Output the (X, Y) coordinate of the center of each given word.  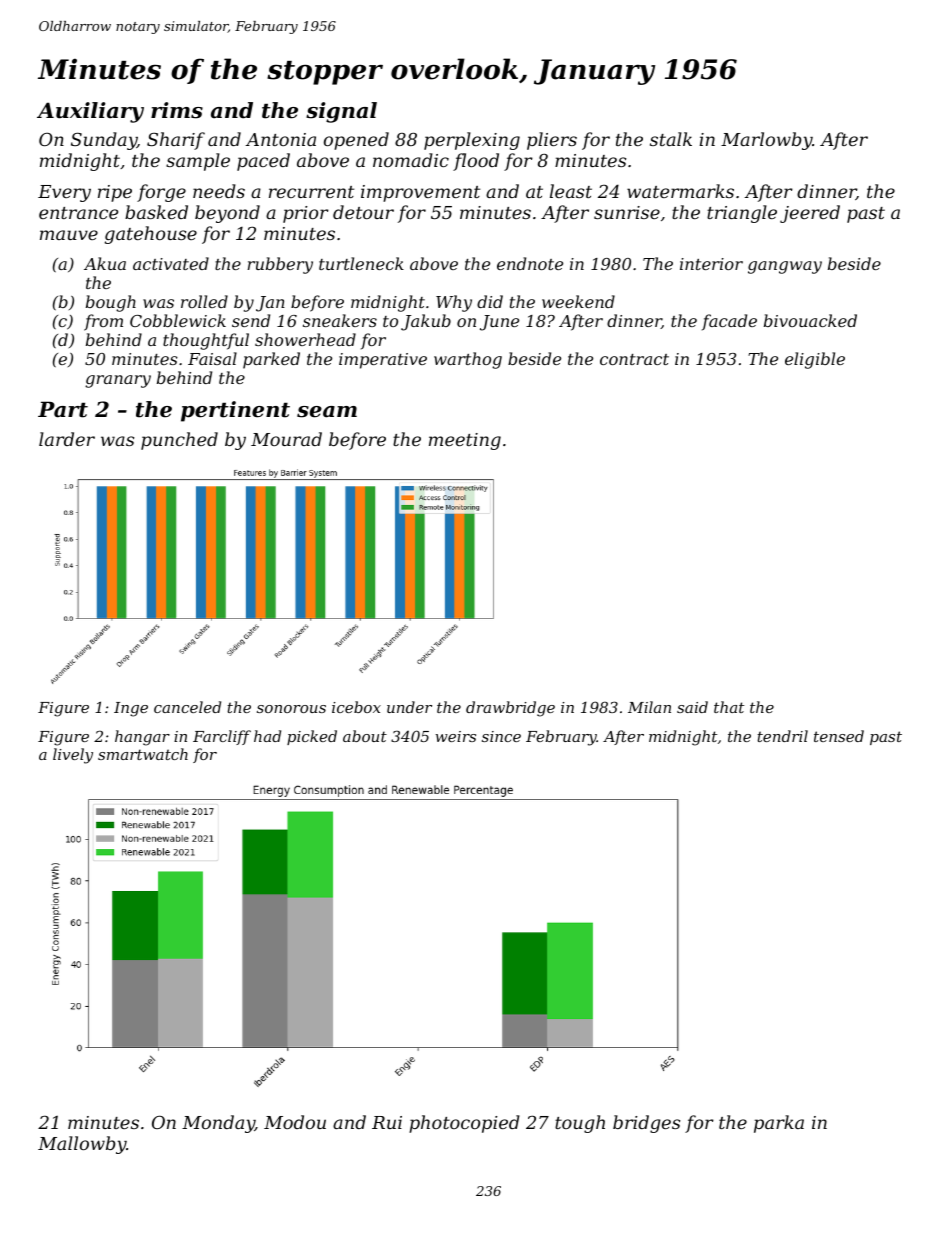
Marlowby (766, 141)
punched (179, 441)
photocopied (464, 1124)
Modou (295, 1122)
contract (634, 359)
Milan (649, 707)
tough (580, 1124)
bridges (646, 1124)
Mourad (286, 439)
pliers (552, 141)
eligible (815, 360)
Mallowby (82, 1145)
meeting (465, 441)
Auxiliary (90, 112)
